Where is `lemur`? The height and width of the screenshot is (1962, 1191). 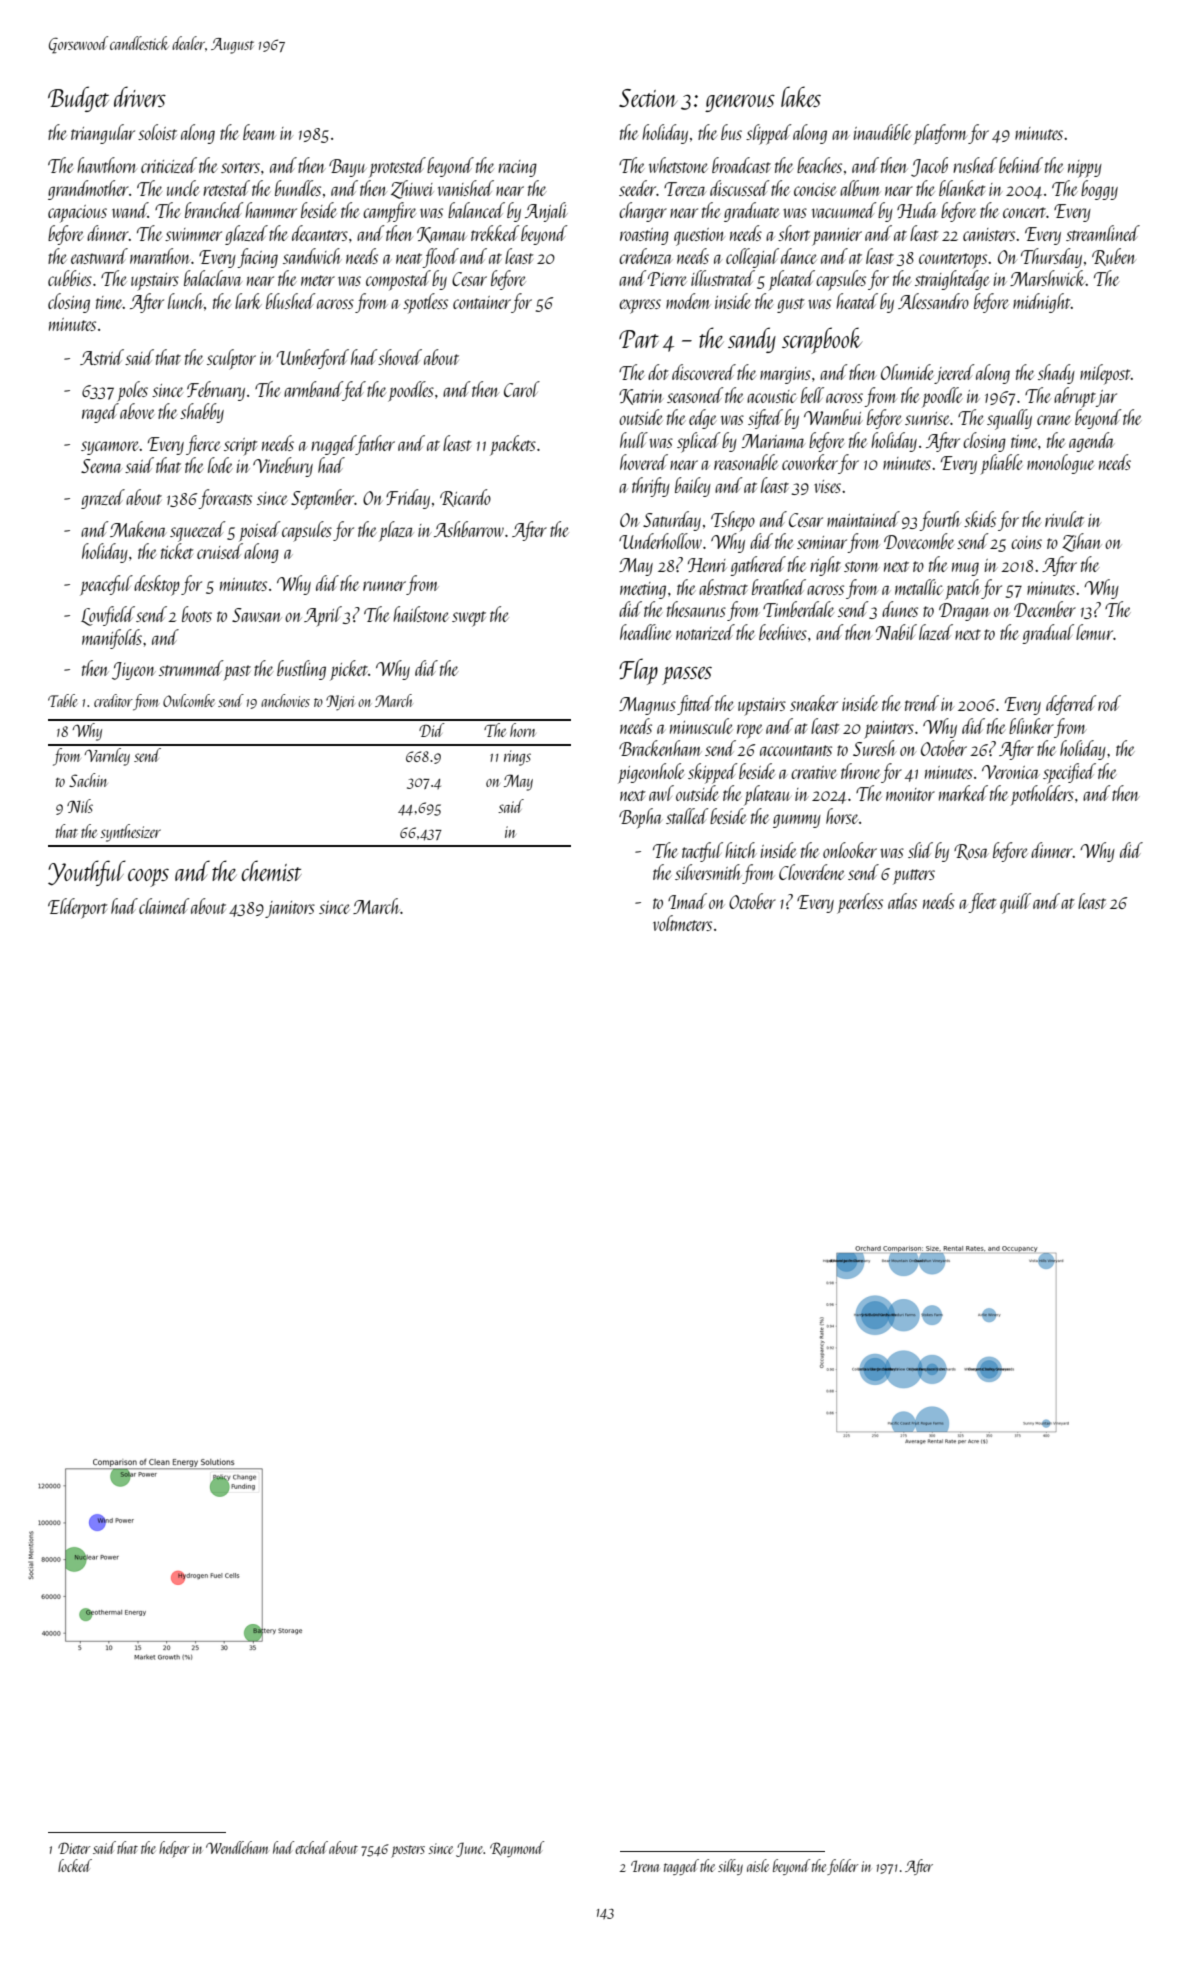
lemur is located at coordinates (1094, 632).
